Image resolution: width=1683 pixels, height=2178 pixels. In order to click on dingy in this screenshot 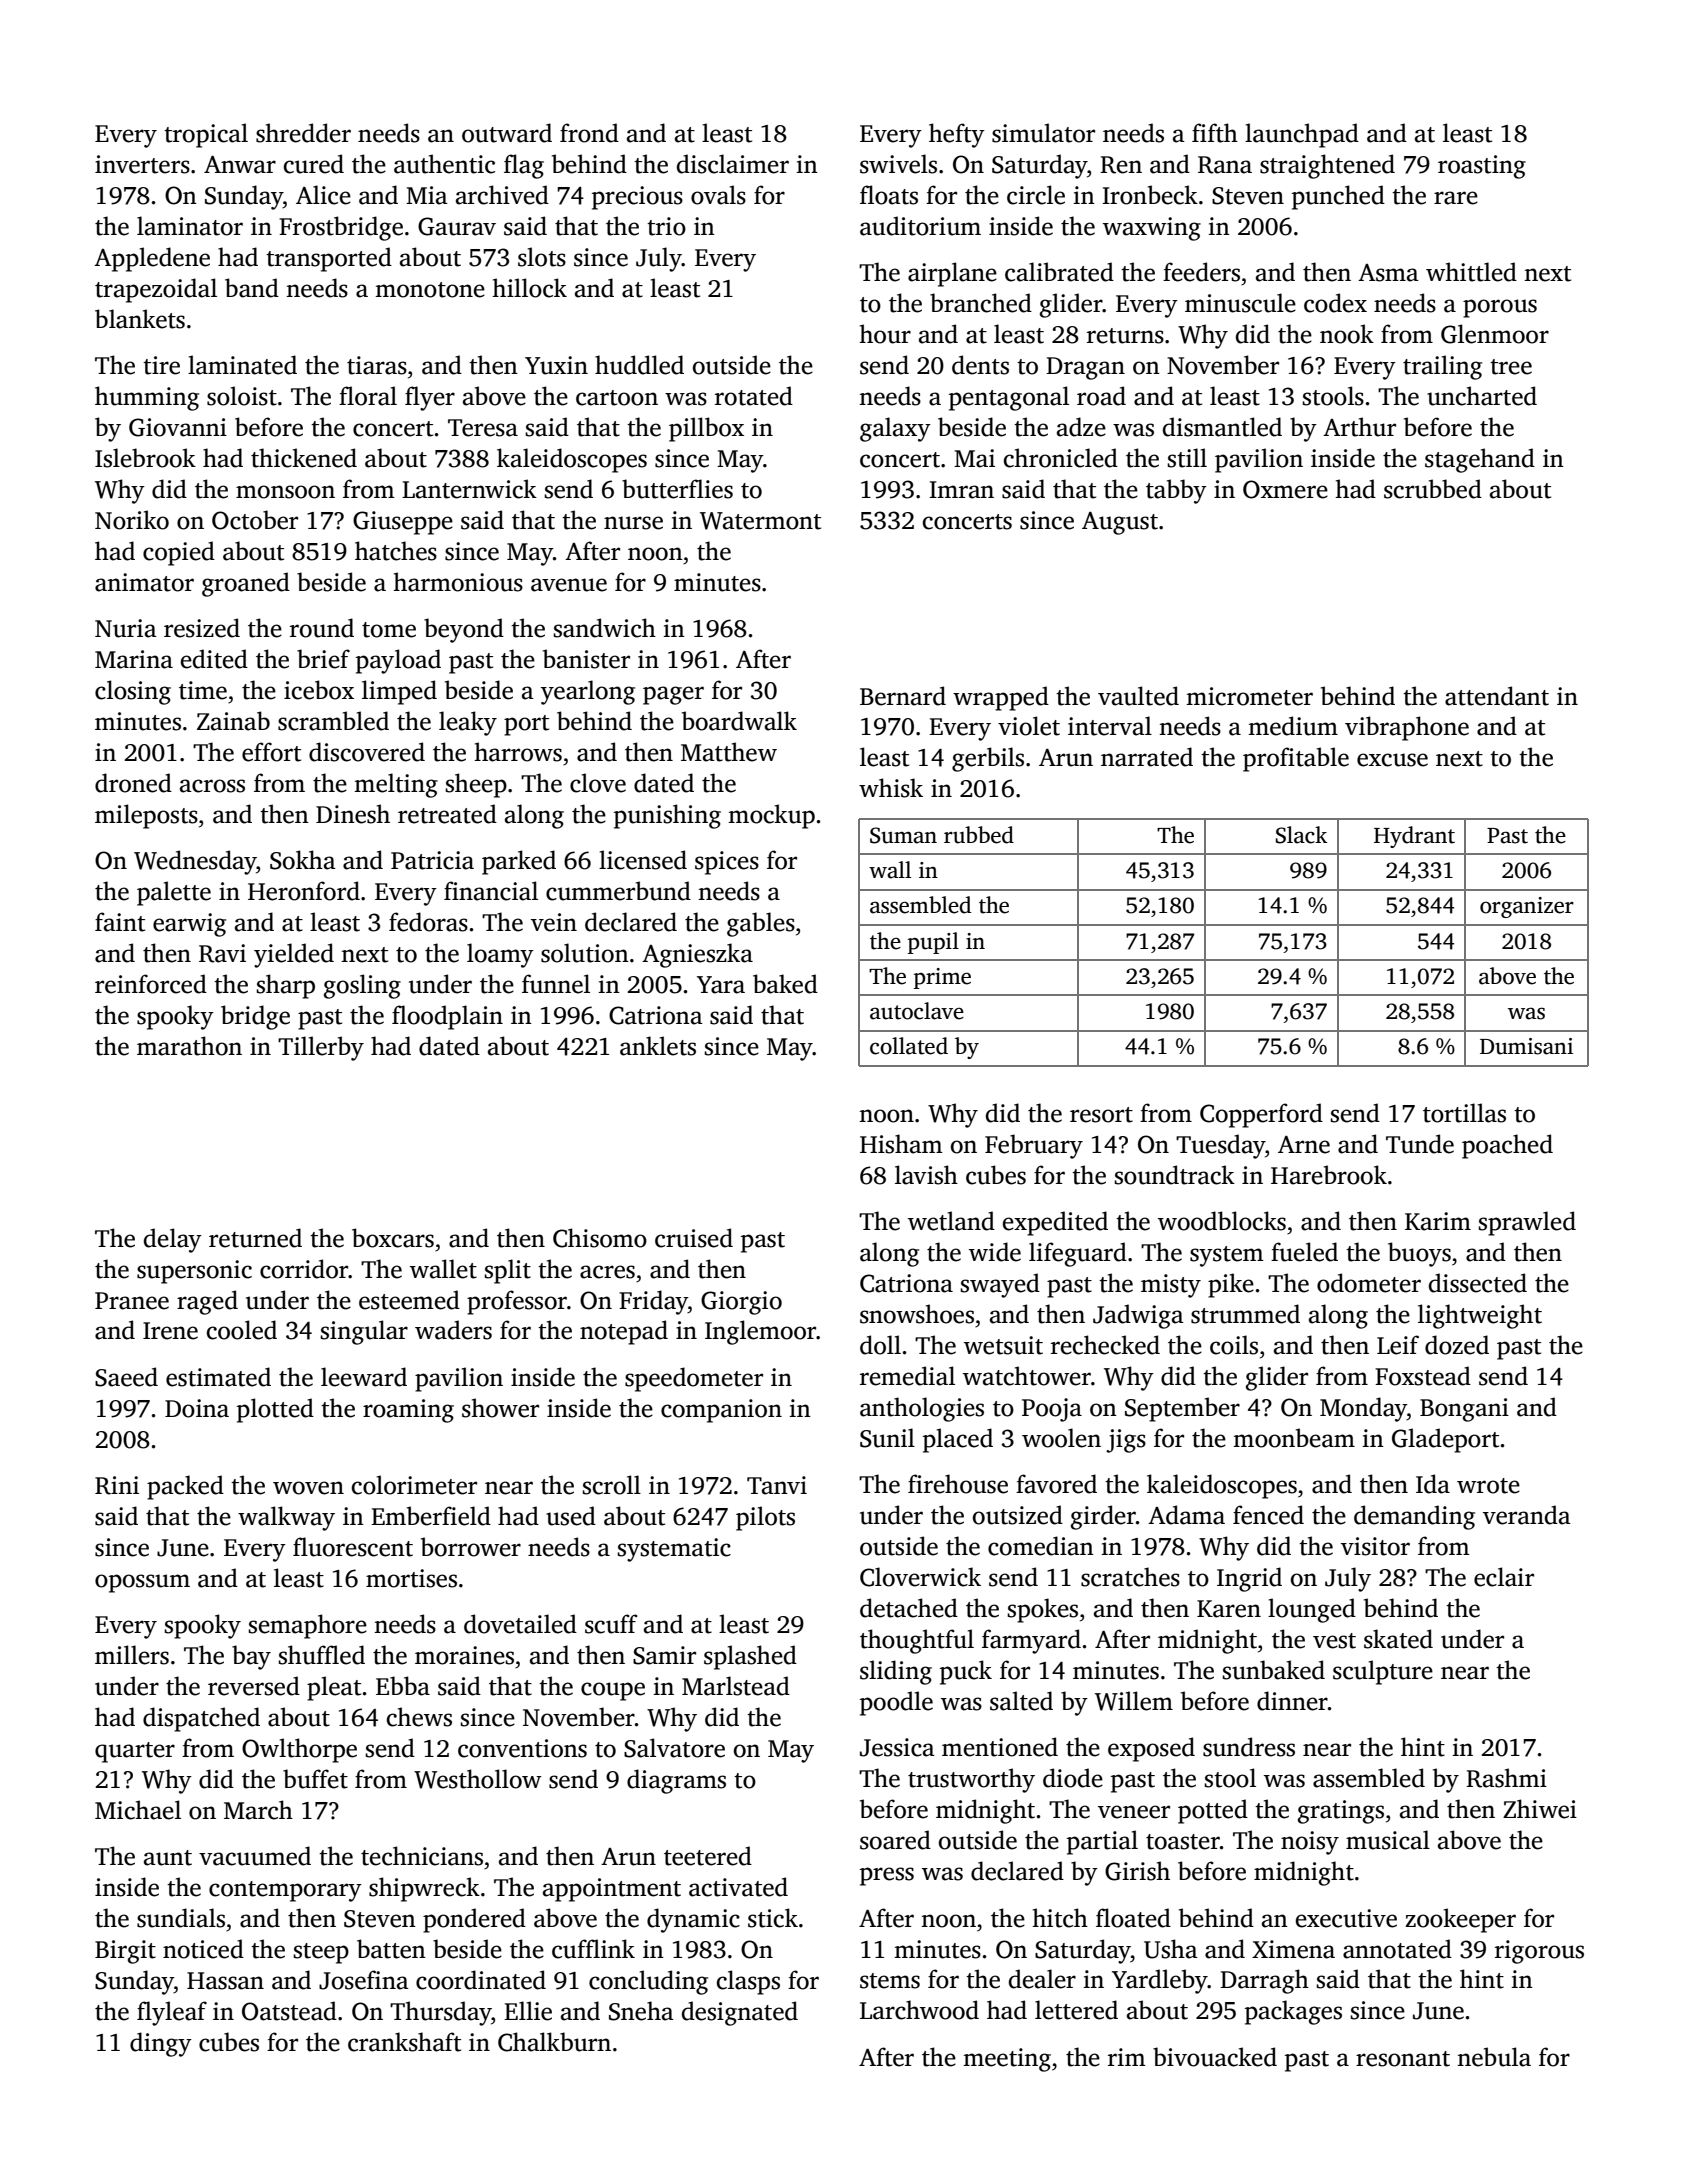, I will do `click(161, 2044)`.
